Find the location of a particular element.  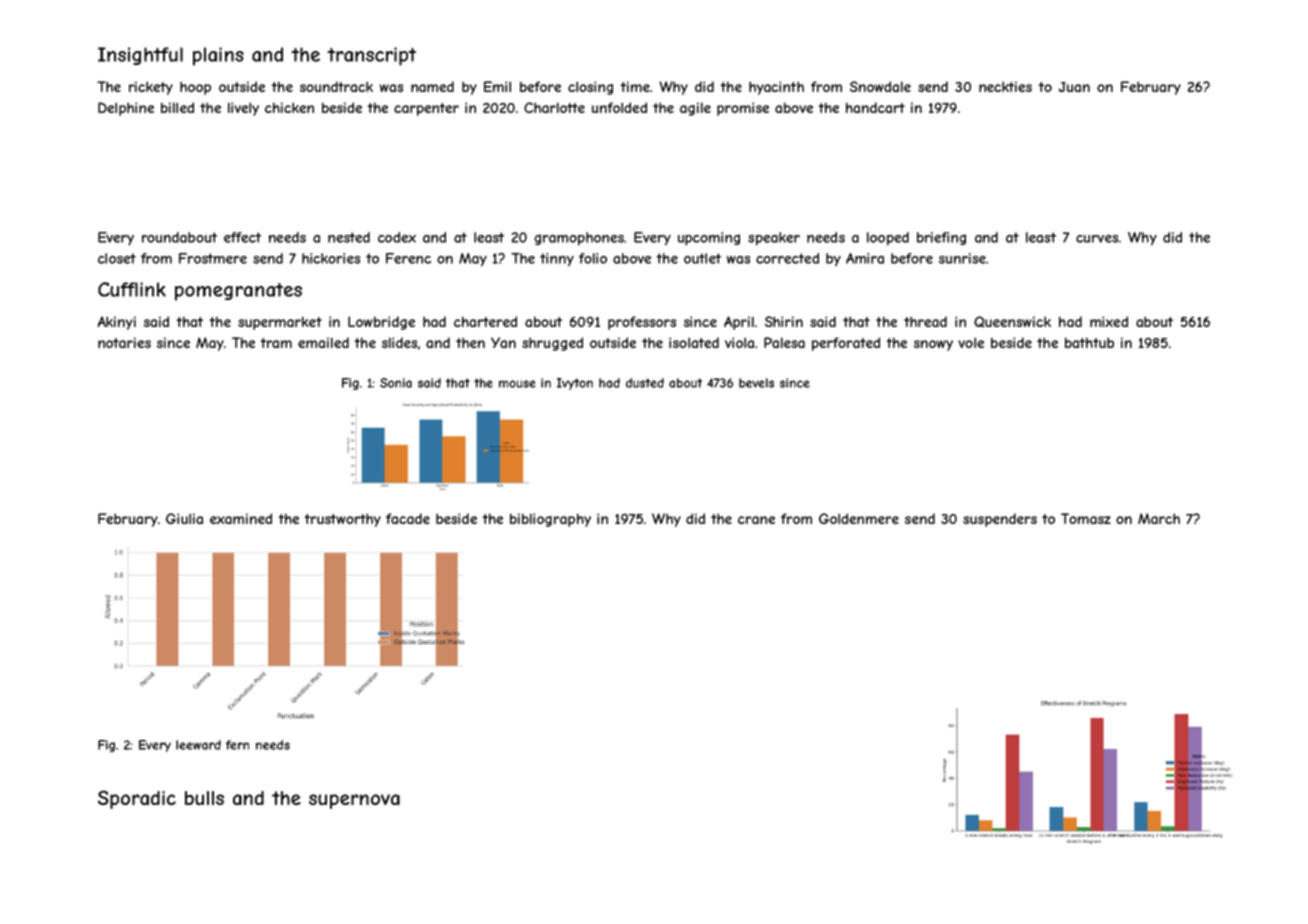

Delphine is located at coordinates (126, 109).
